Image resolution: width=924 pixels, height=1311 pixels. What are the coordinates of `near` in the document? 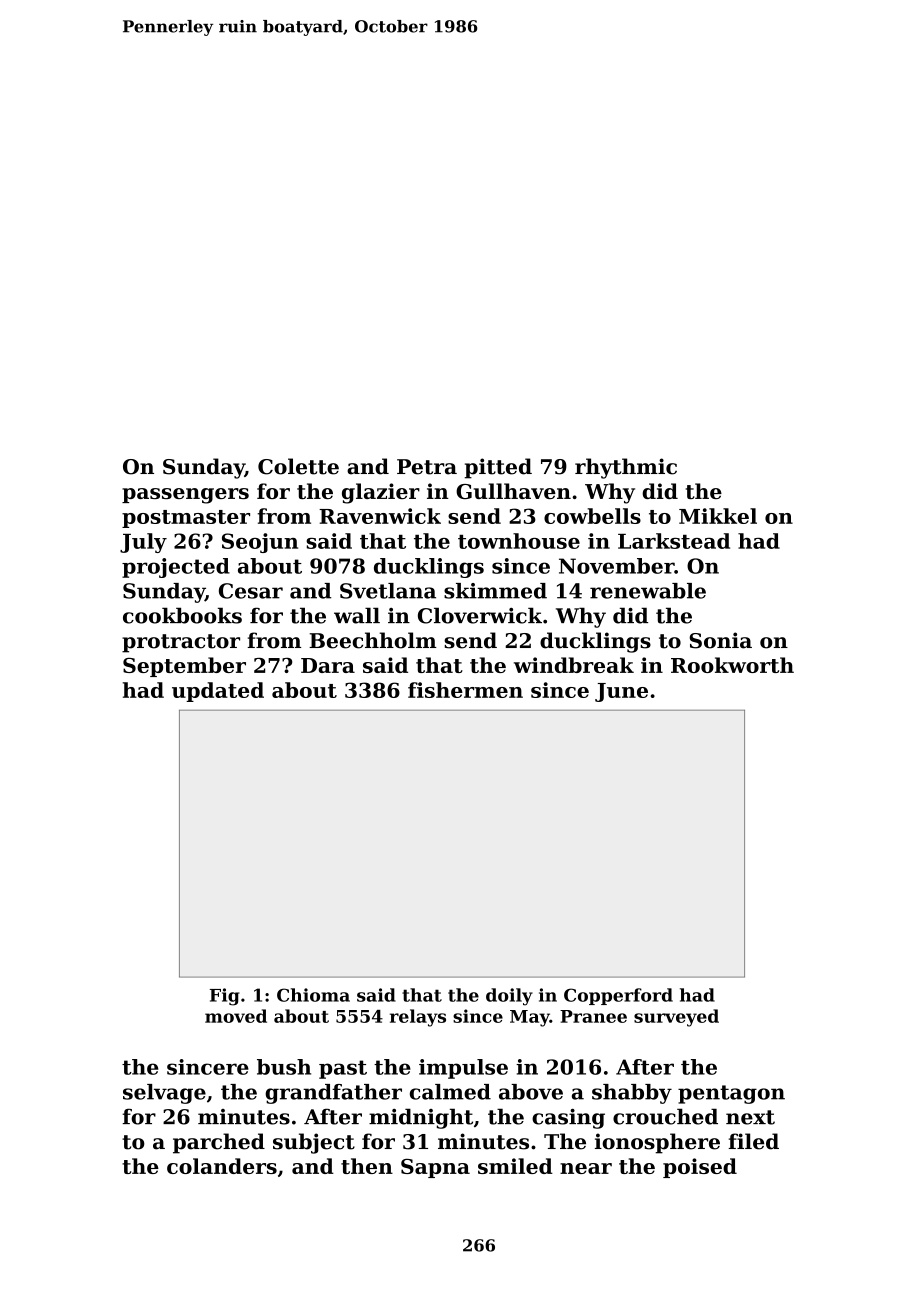 It's located at (586, 1168).
